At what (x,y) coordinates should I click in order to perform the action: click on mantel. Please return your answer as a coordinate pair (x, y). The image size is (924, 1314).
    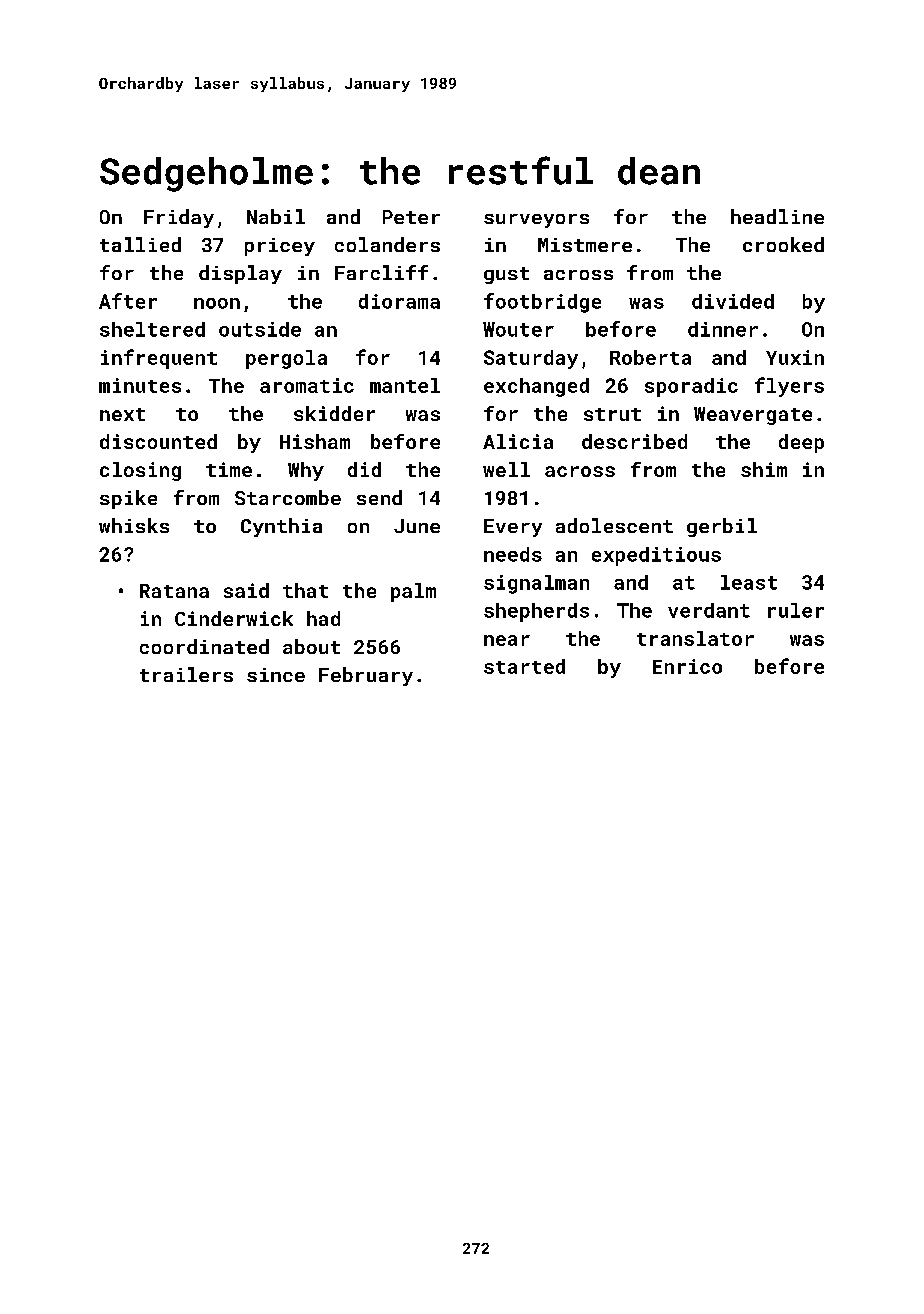
    Looking at the image, I should click on (405, 385).
